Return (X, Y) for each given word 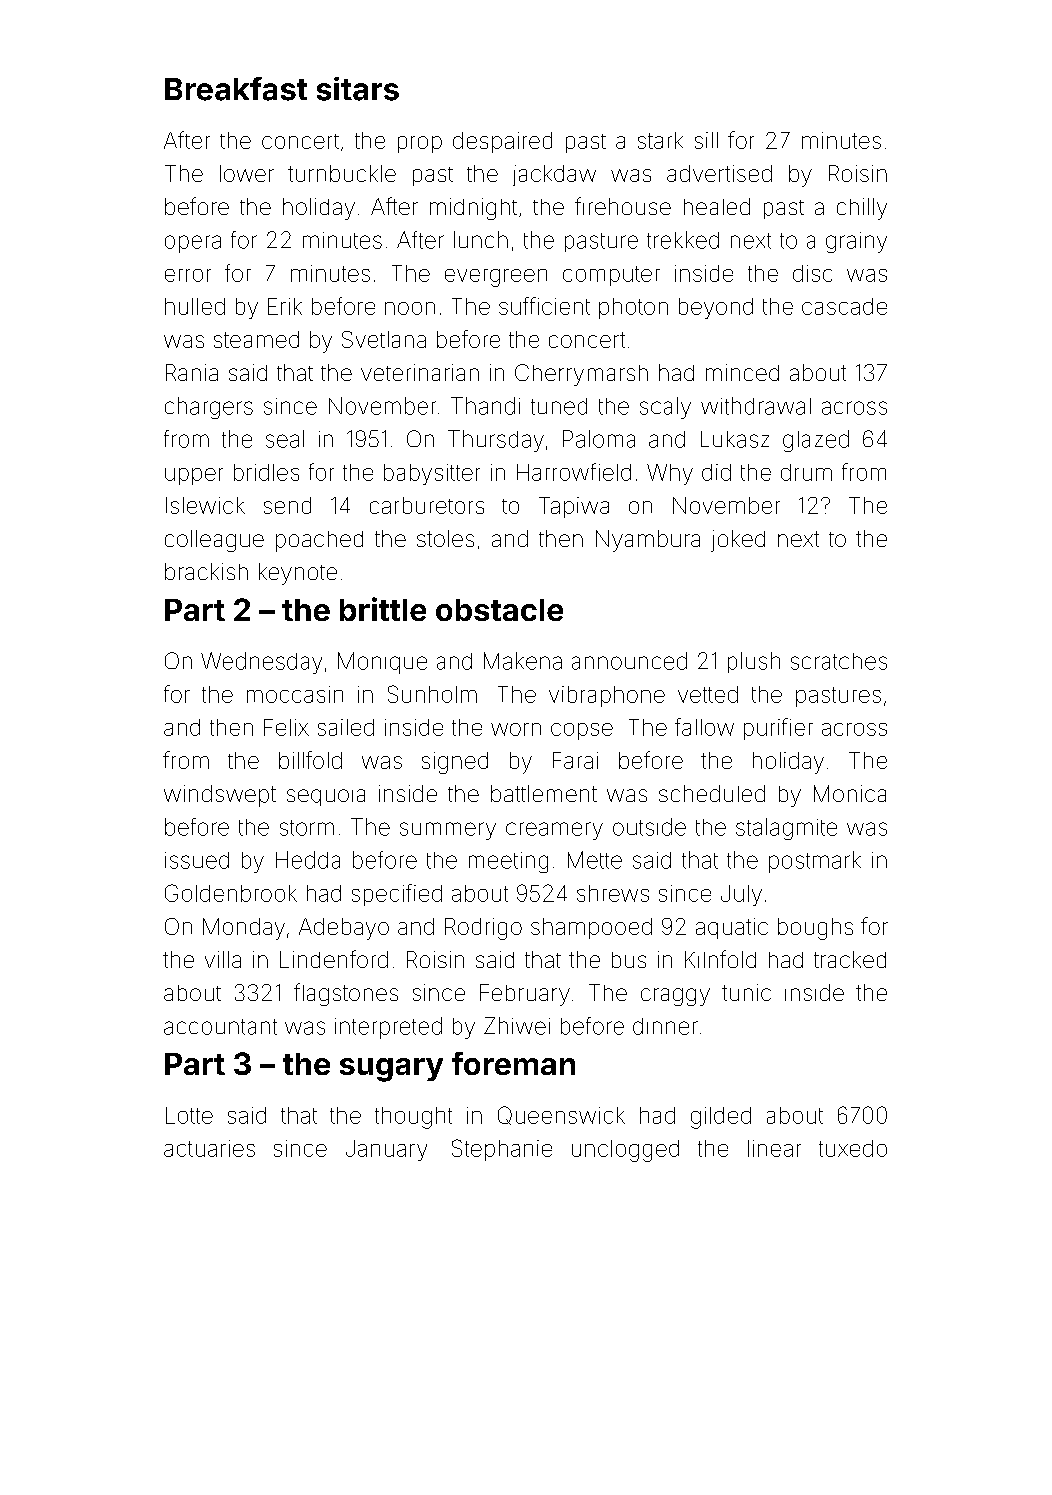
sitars (358, 89)
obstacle (499, 610)
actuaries (209, 1148)
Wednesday (261, 663)
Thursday (496, 441)
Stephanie (502, 1150)
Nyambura (648, 541)
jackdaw (554, 175)
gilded (721, 1118)
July (741, 895)
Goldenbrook (231, 893)
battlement (544, 793)
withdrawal (756, 406)
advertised (719, 173)
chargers (209, 408)
